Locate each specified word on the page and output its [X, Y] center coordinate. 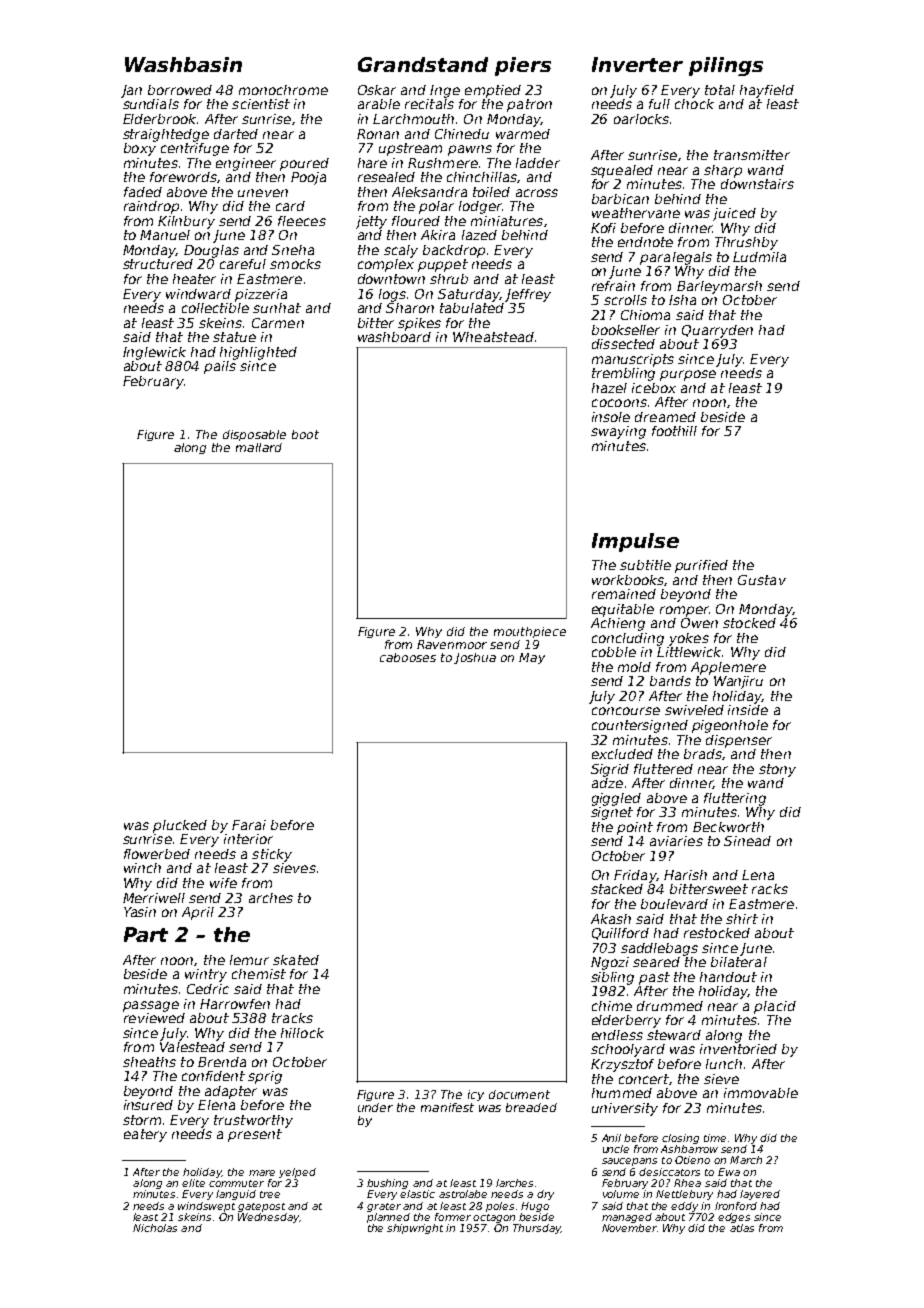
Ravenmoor [452, 644]
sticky [272, 855]
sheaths [149, 1062]
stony [777, 770]
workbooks [628, 580]
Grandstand [423, 64]
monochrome [283, 90]
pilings [726, 66]
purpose [688, 375]
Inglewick [154, 353]
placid [775, 1007]
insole [611, 417]
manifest [447, 1107]
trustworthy [253, 1121]
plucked [180, 826]
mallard [259, 447]
